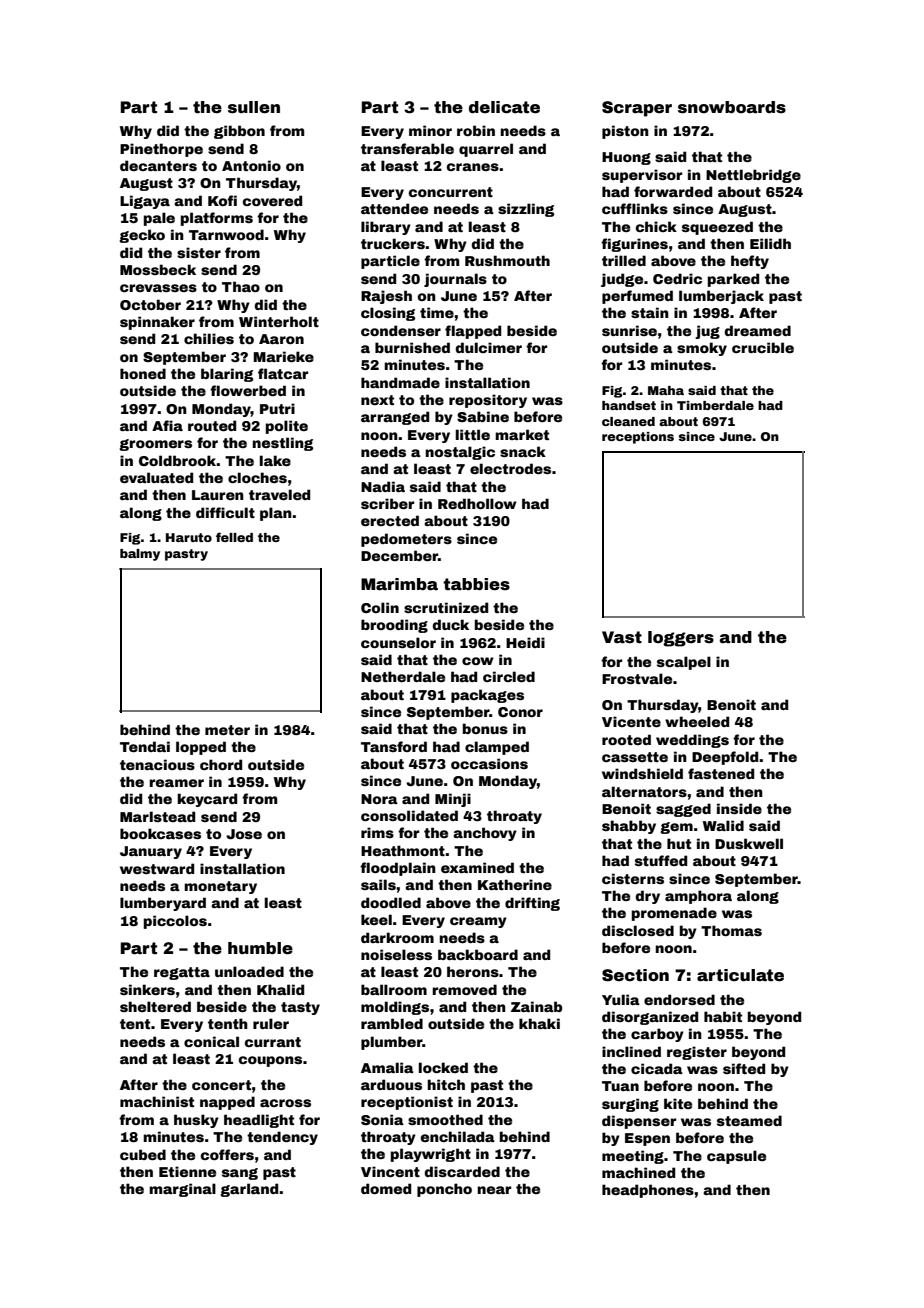 Image resolution: width=924 pixels, height=1308 pixels. I want to click on register, so click(697, 1053).
